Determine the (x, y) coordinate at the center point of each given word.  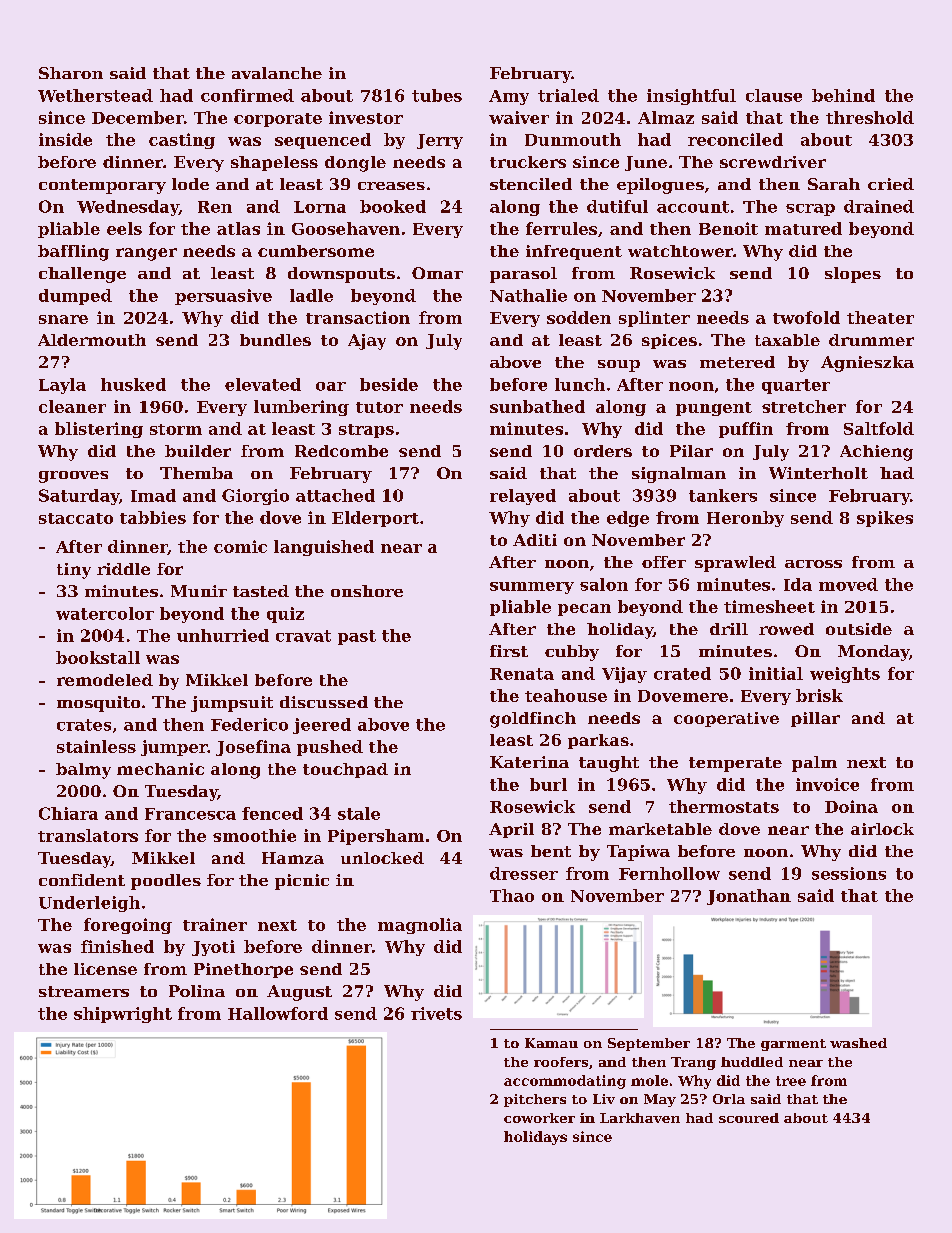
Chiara (68, 813)
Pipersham (376, 837)
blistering (99, 430)
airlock (882, 829)
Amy (509, 97)
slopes (853, 275)
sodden (579, 317)
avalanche (277, 73)
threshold (870, 117)
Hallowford (278, 1013)
